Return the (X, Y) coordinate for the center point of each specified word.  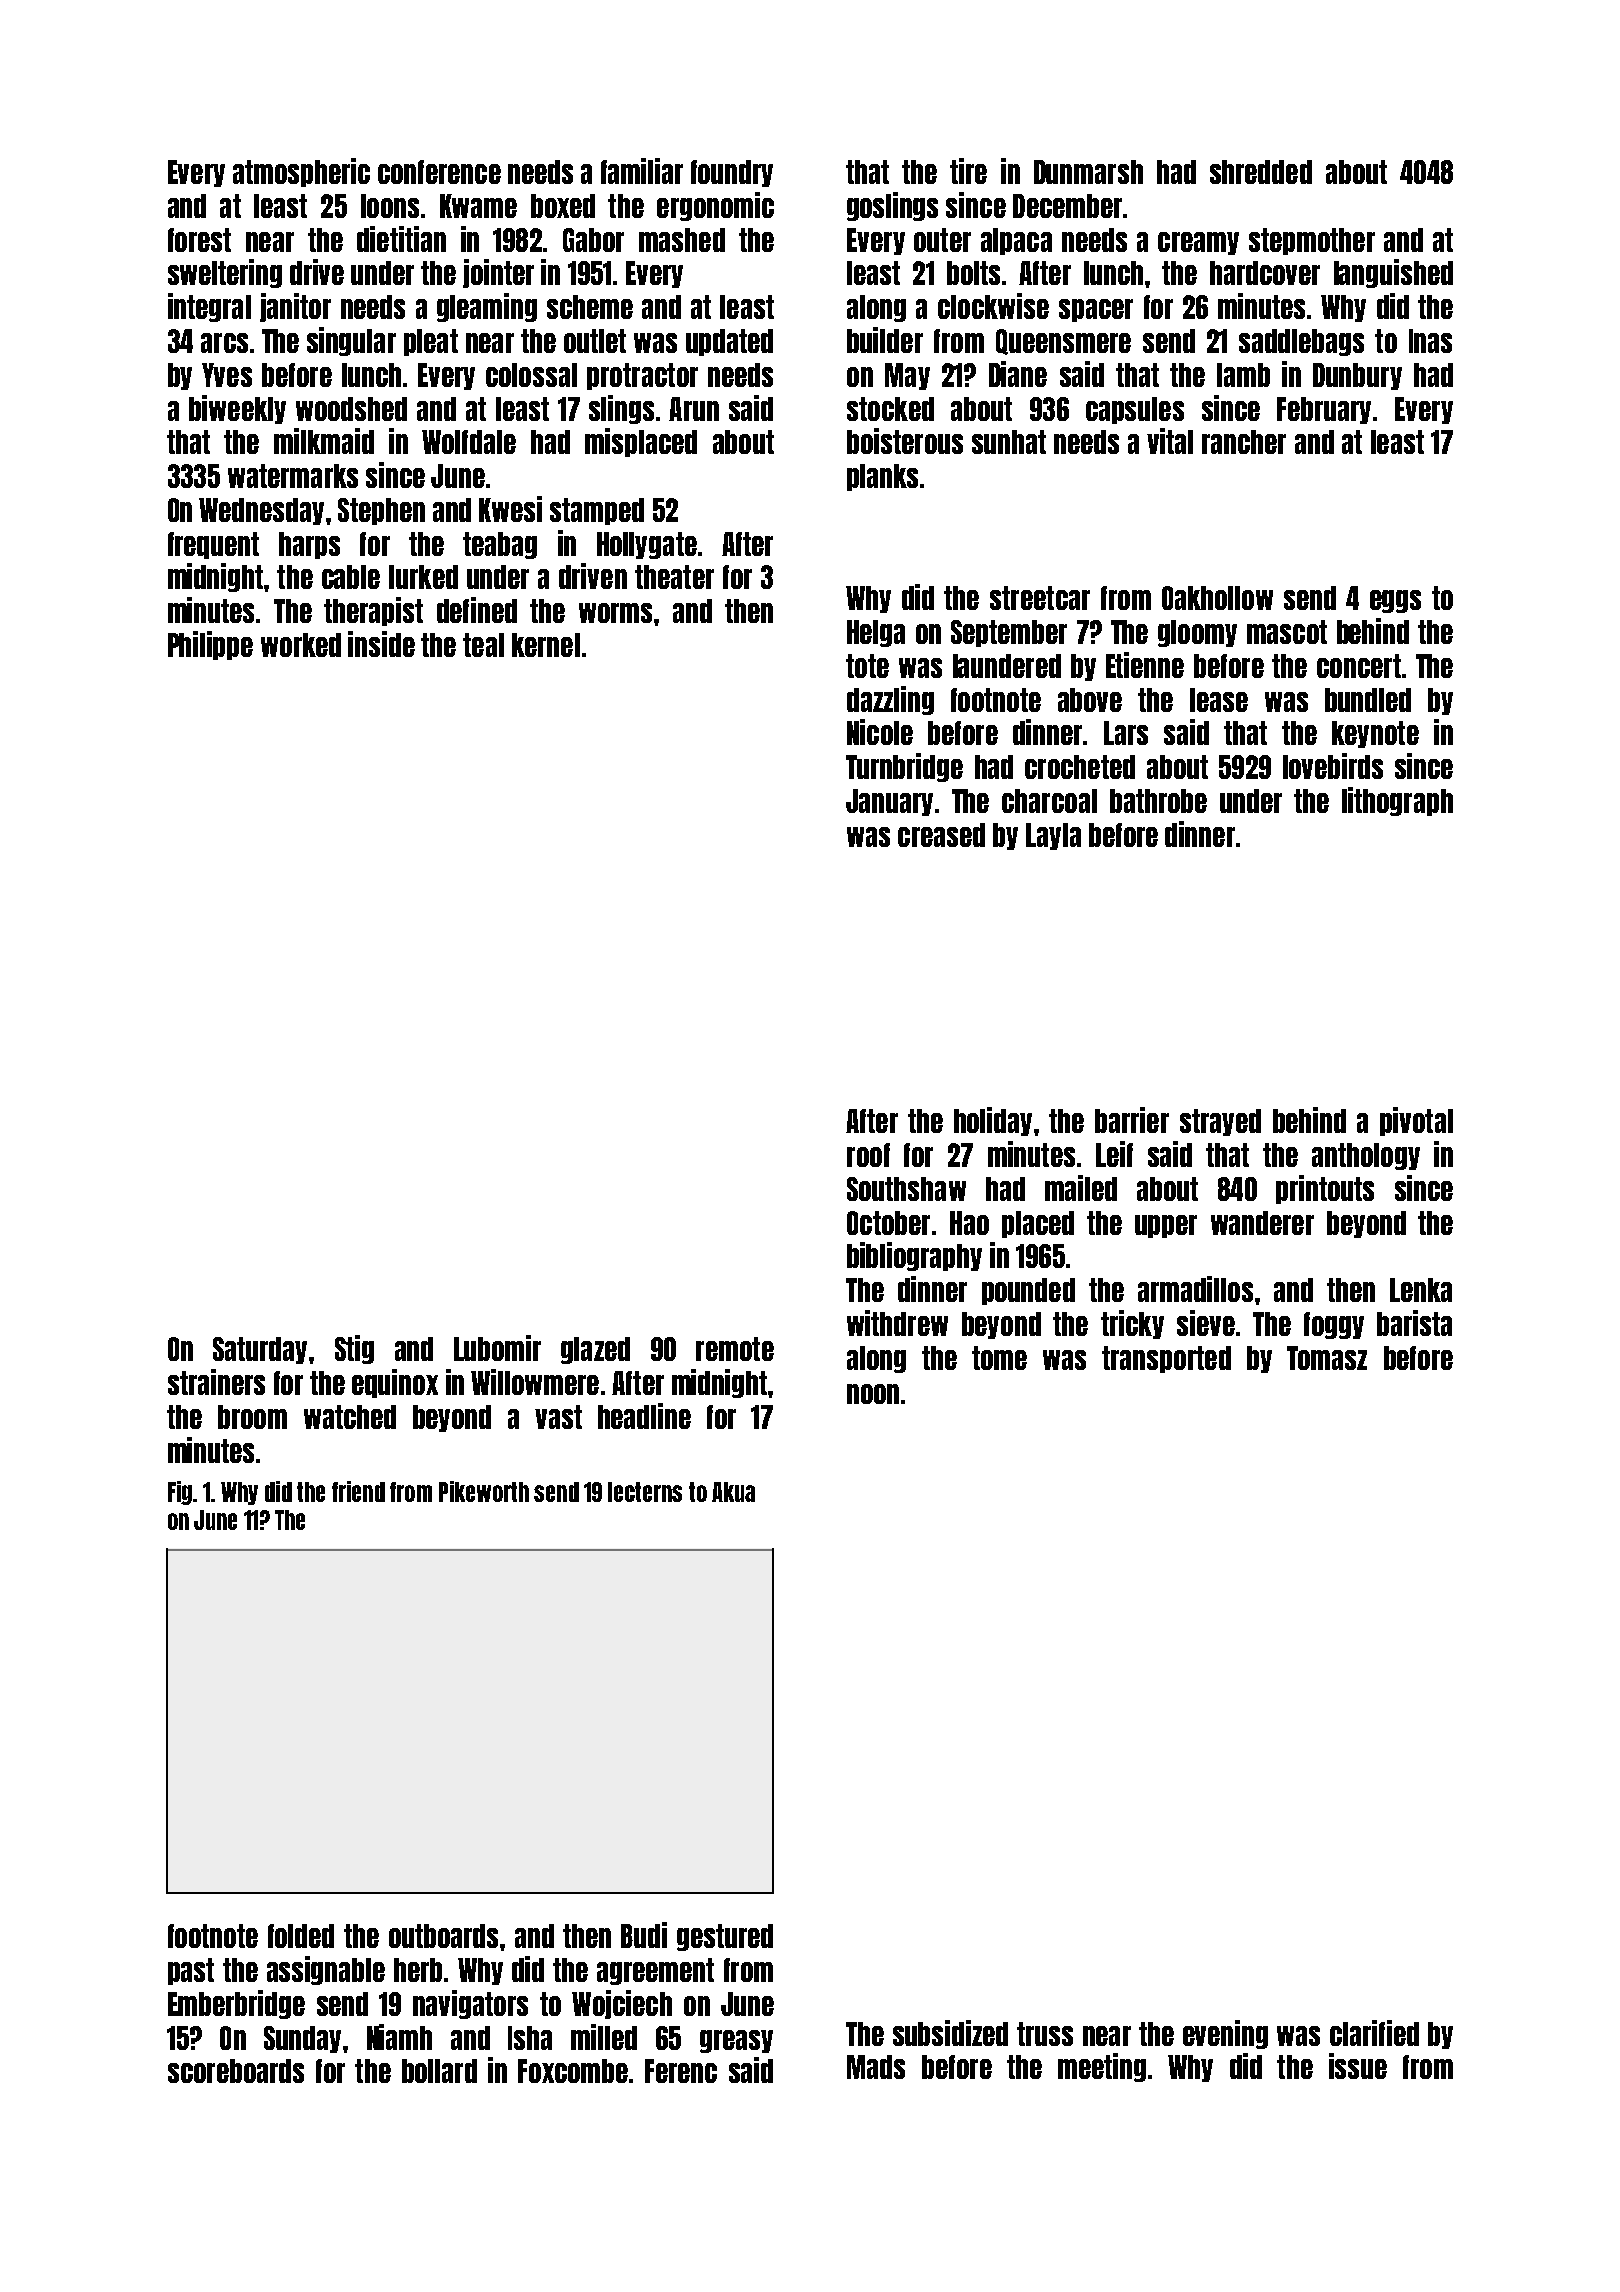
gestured (725, 1937)
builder (885, 340)
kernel (546, 645)
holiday (993, 1121)
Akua (733, 1492)
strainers (216, 1382)
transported (1166, 1359)
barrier (1132, 1120)
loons (390, 206)
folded (301, 1936)
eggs (1395, 601)
